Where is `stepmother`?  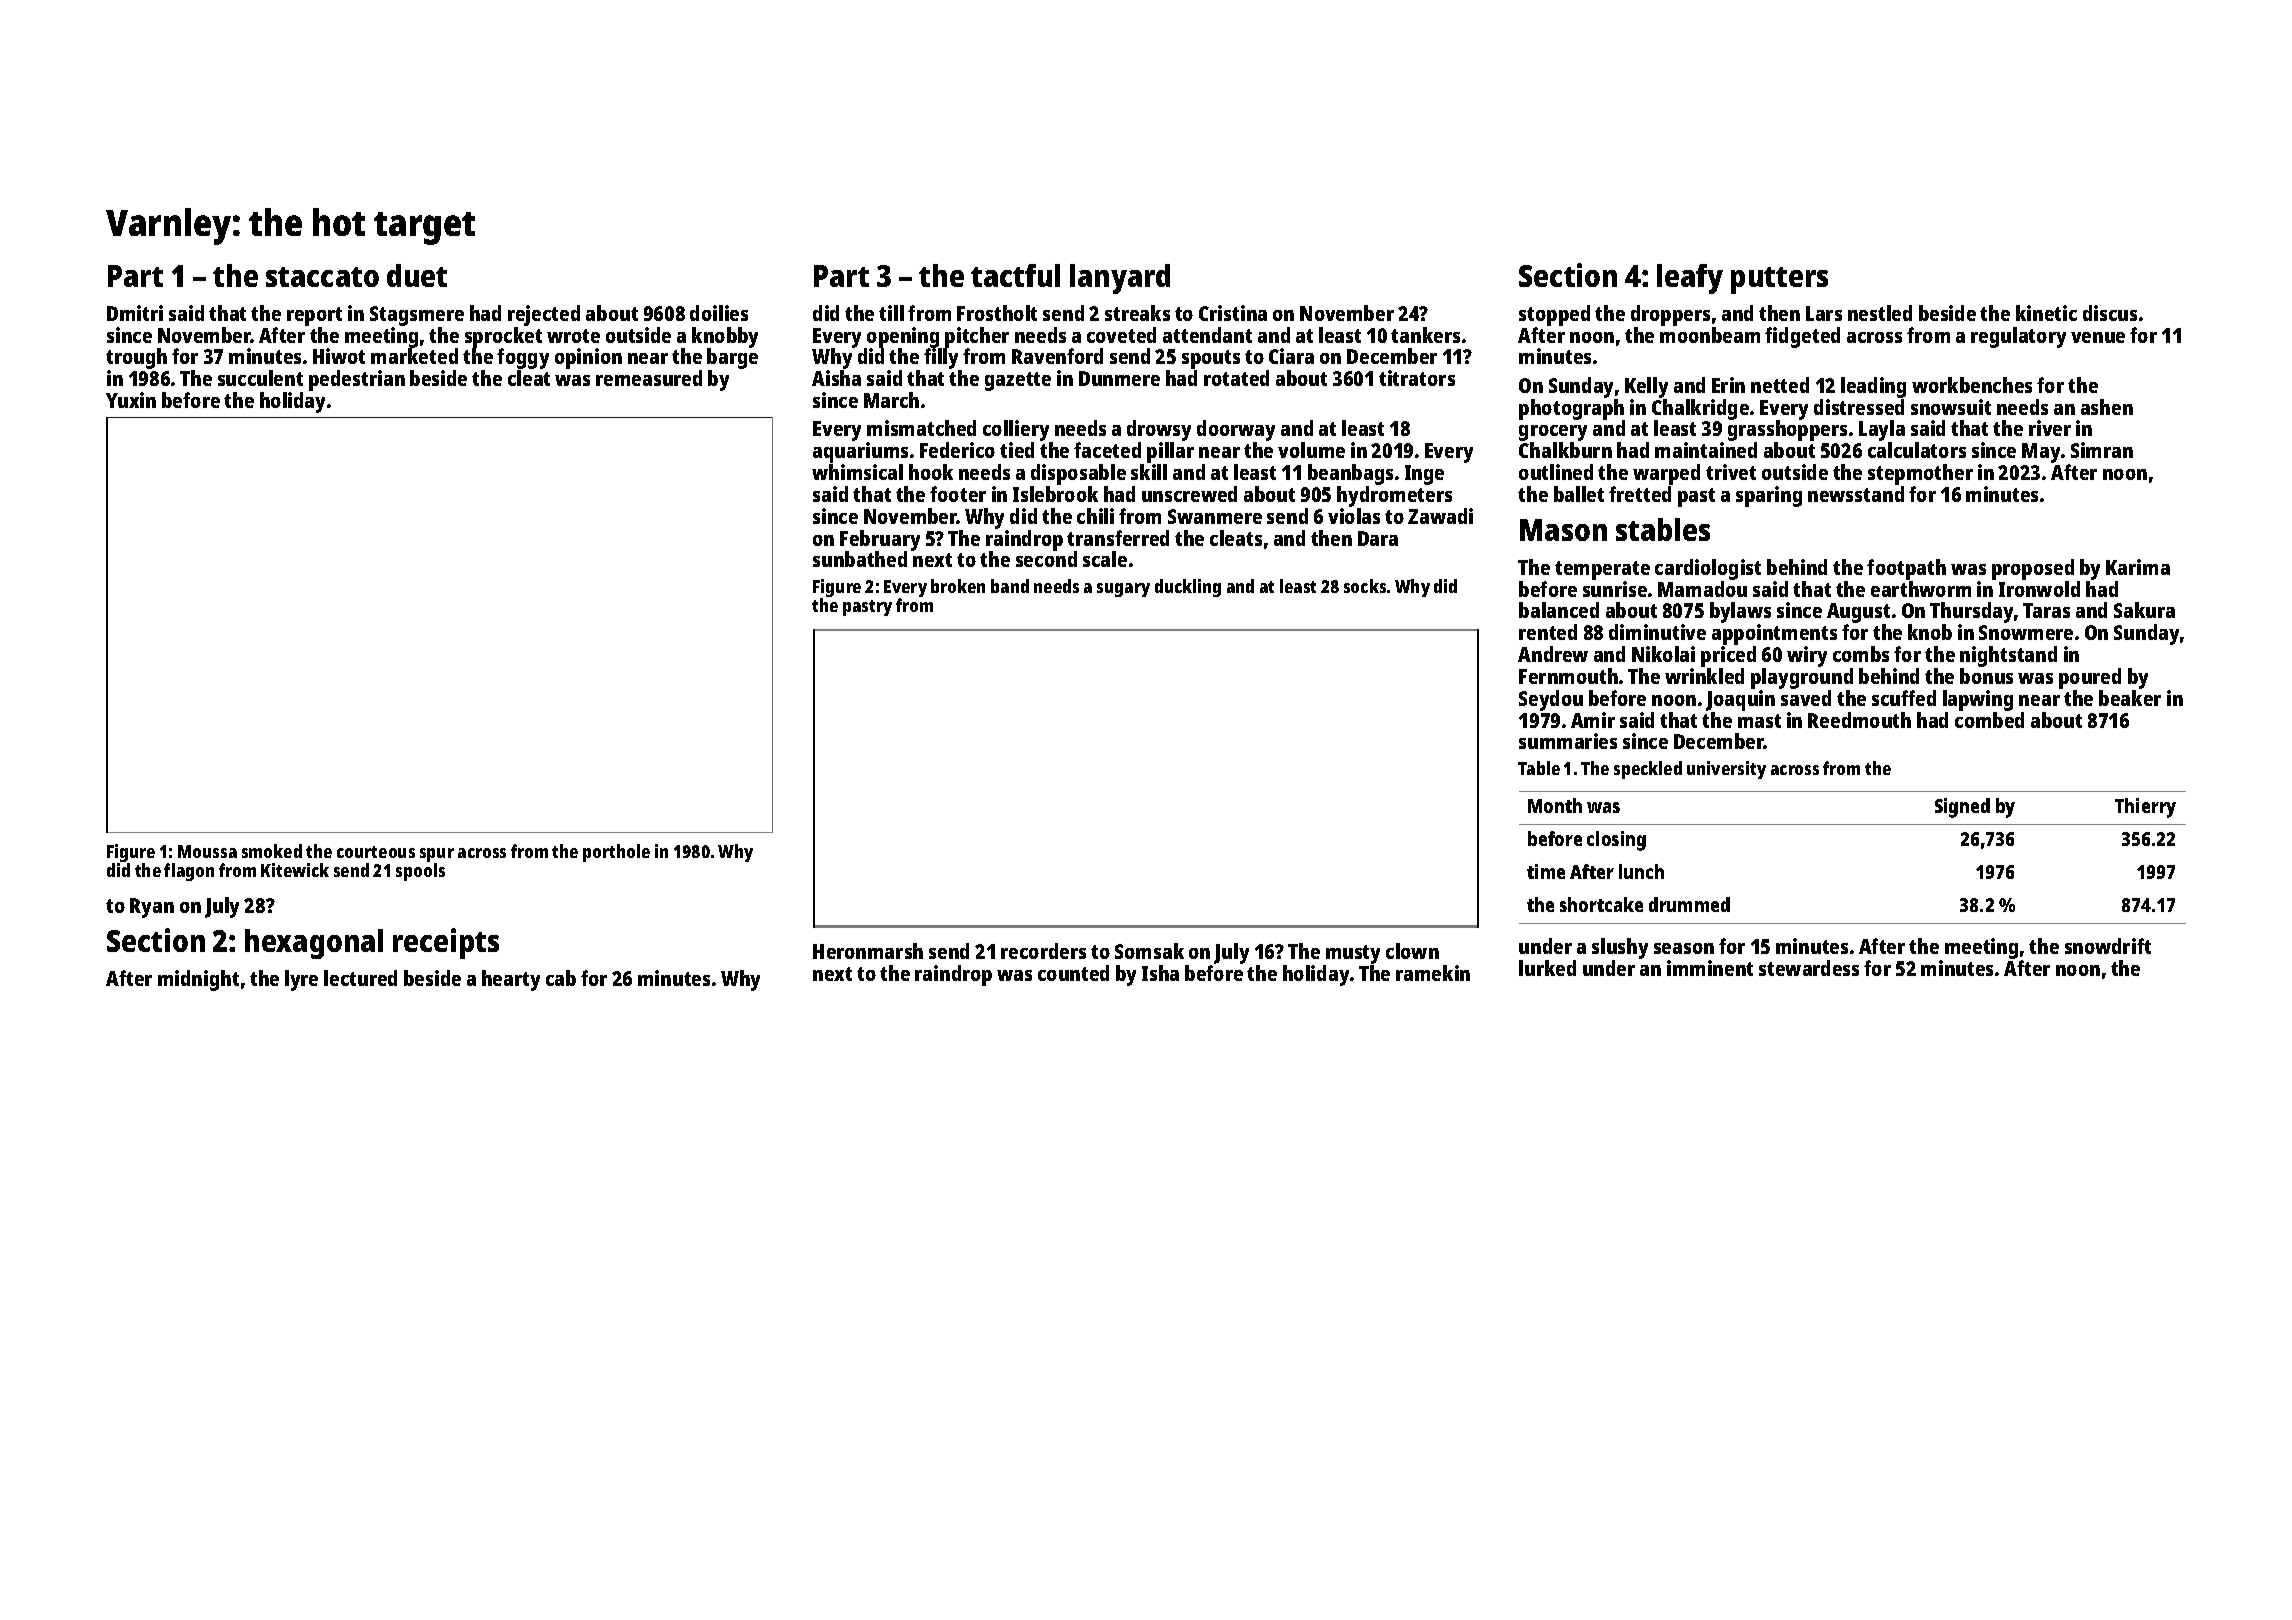
stepmother is located at coordinates (1920, 474).
